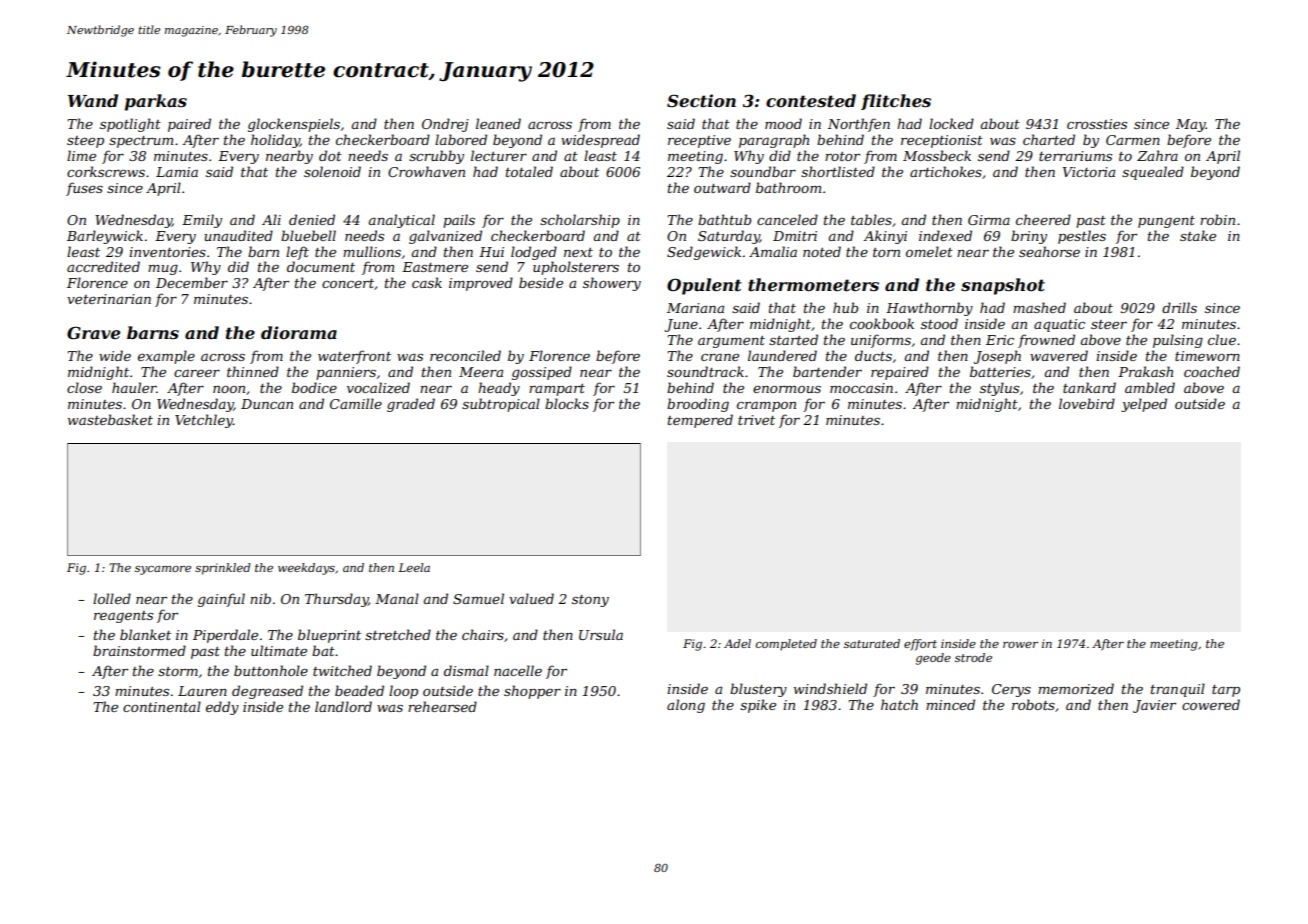 This image has width=1308, height=924. I want to click on dot, so click(330, 155).
